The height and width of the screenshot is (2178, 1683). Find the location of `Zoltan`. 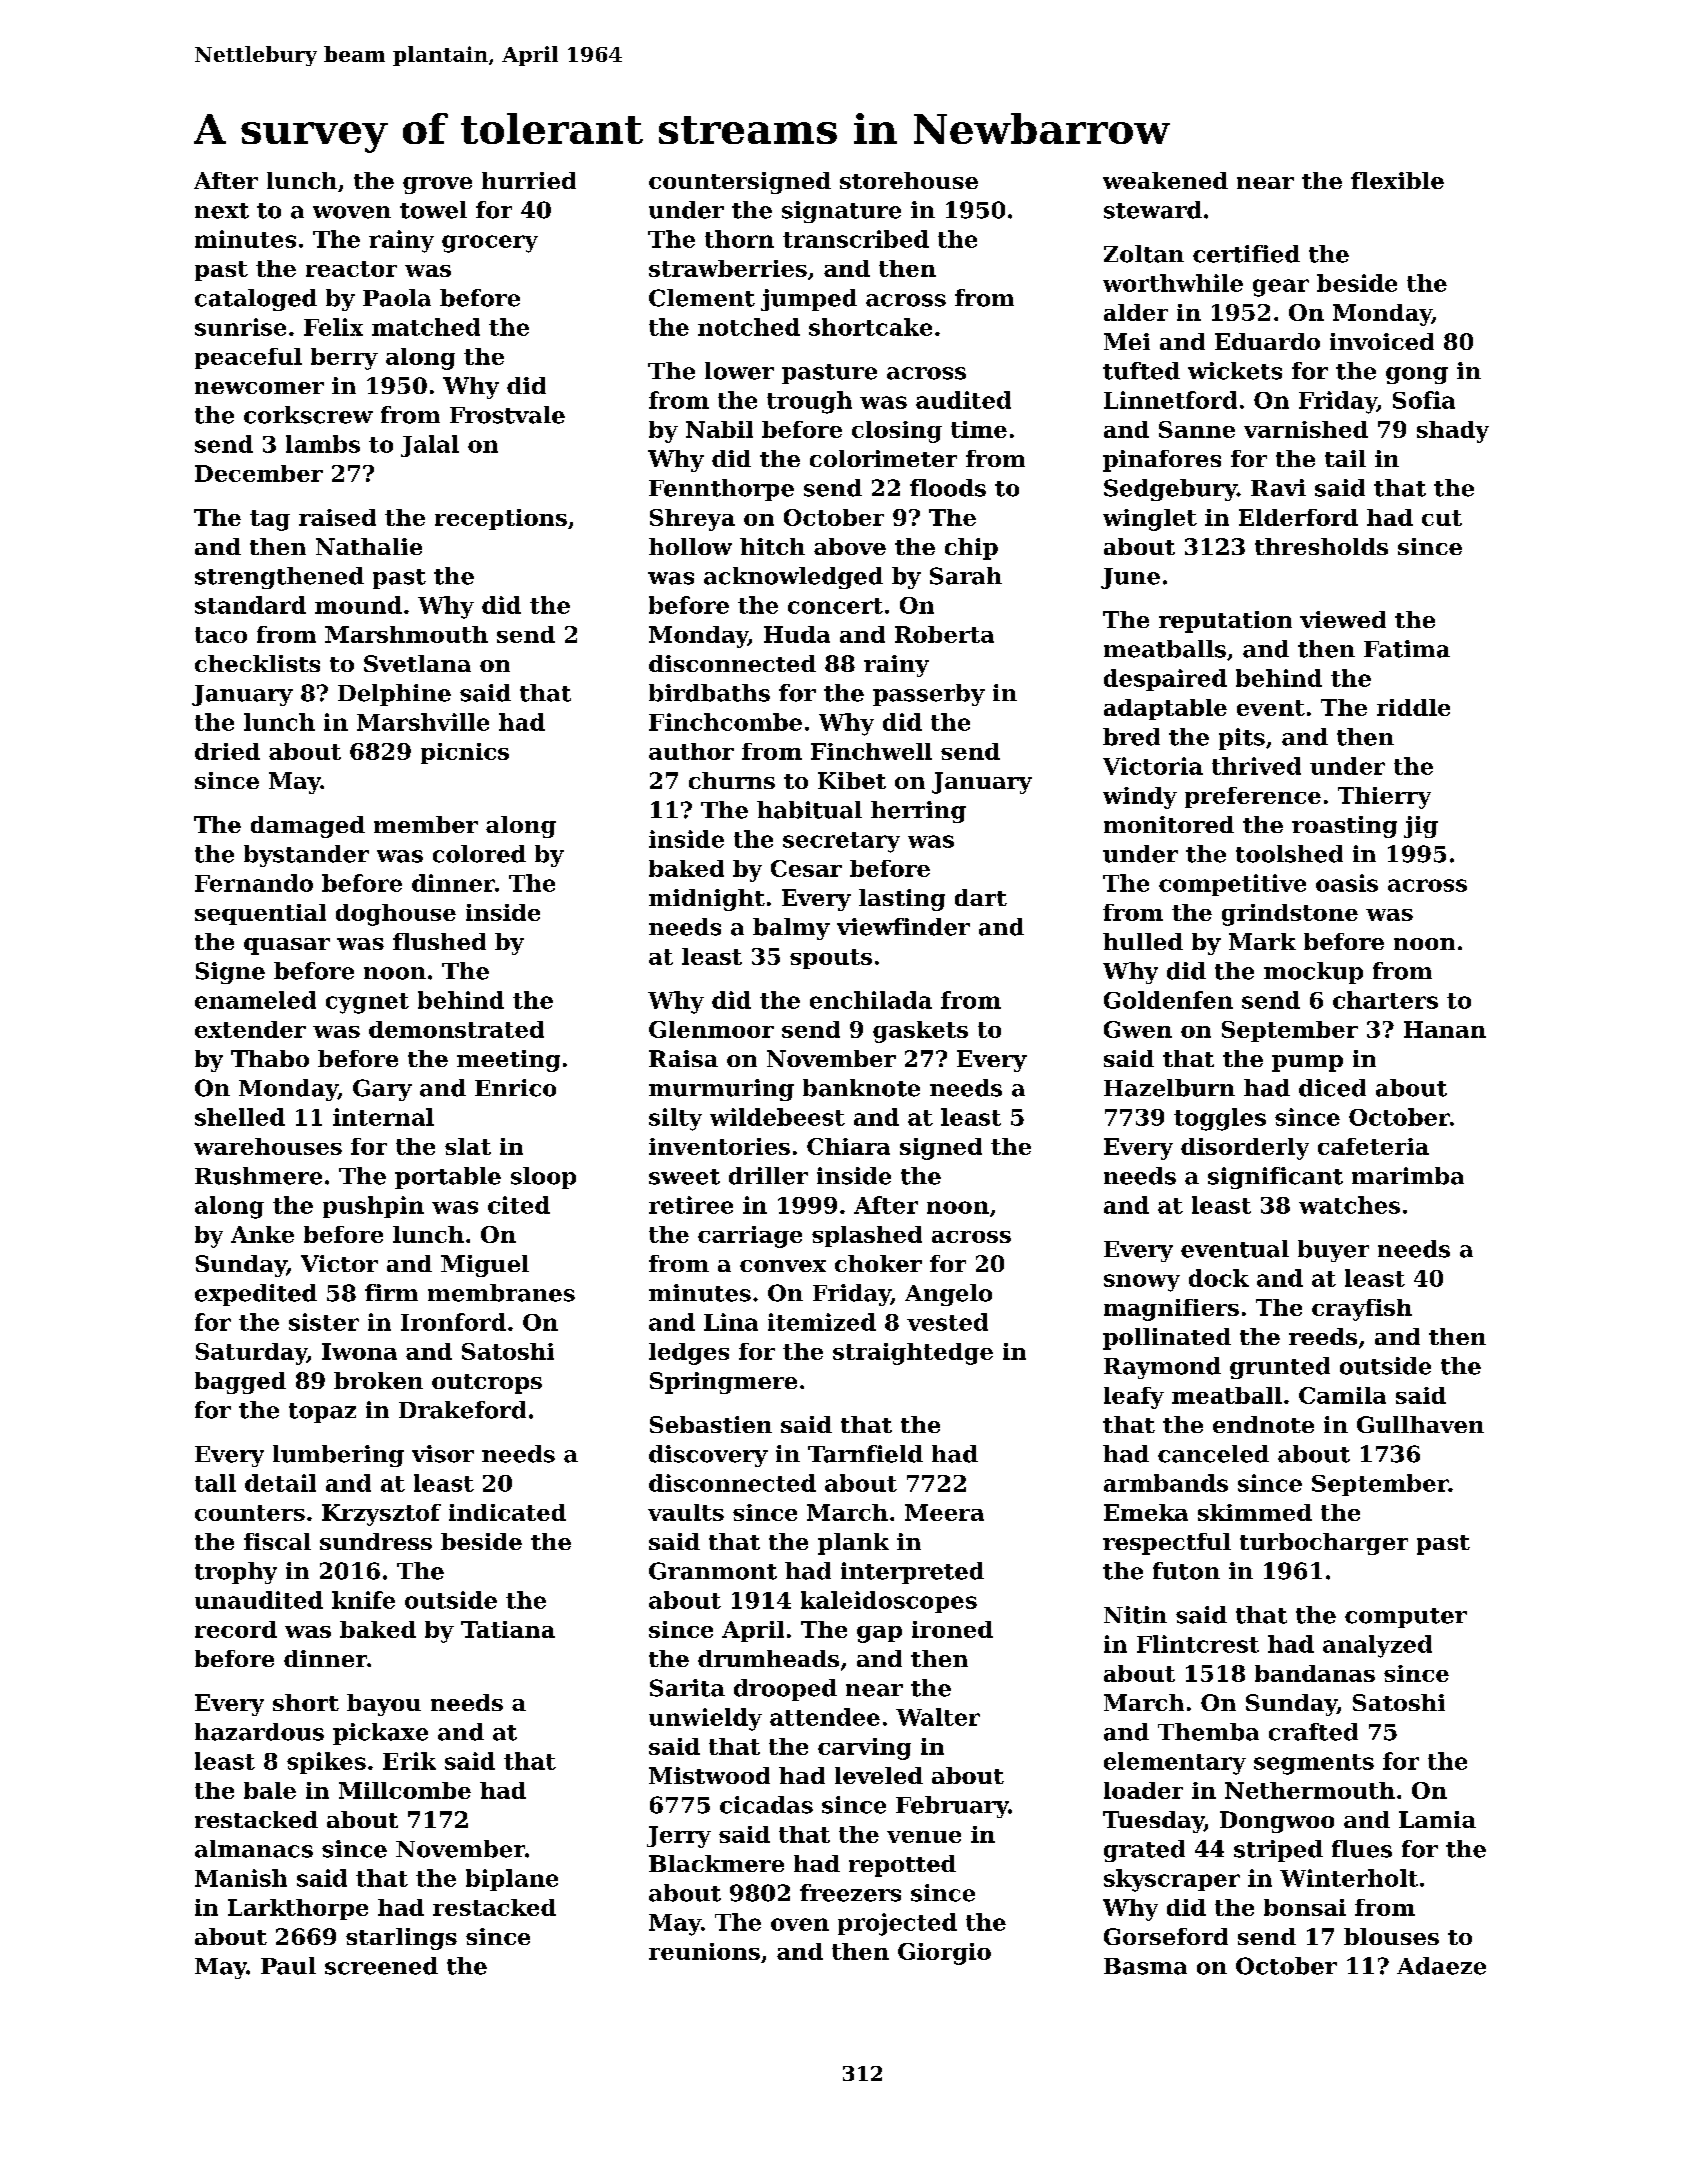

Zoltan is located at coordinates (1144, 254).
